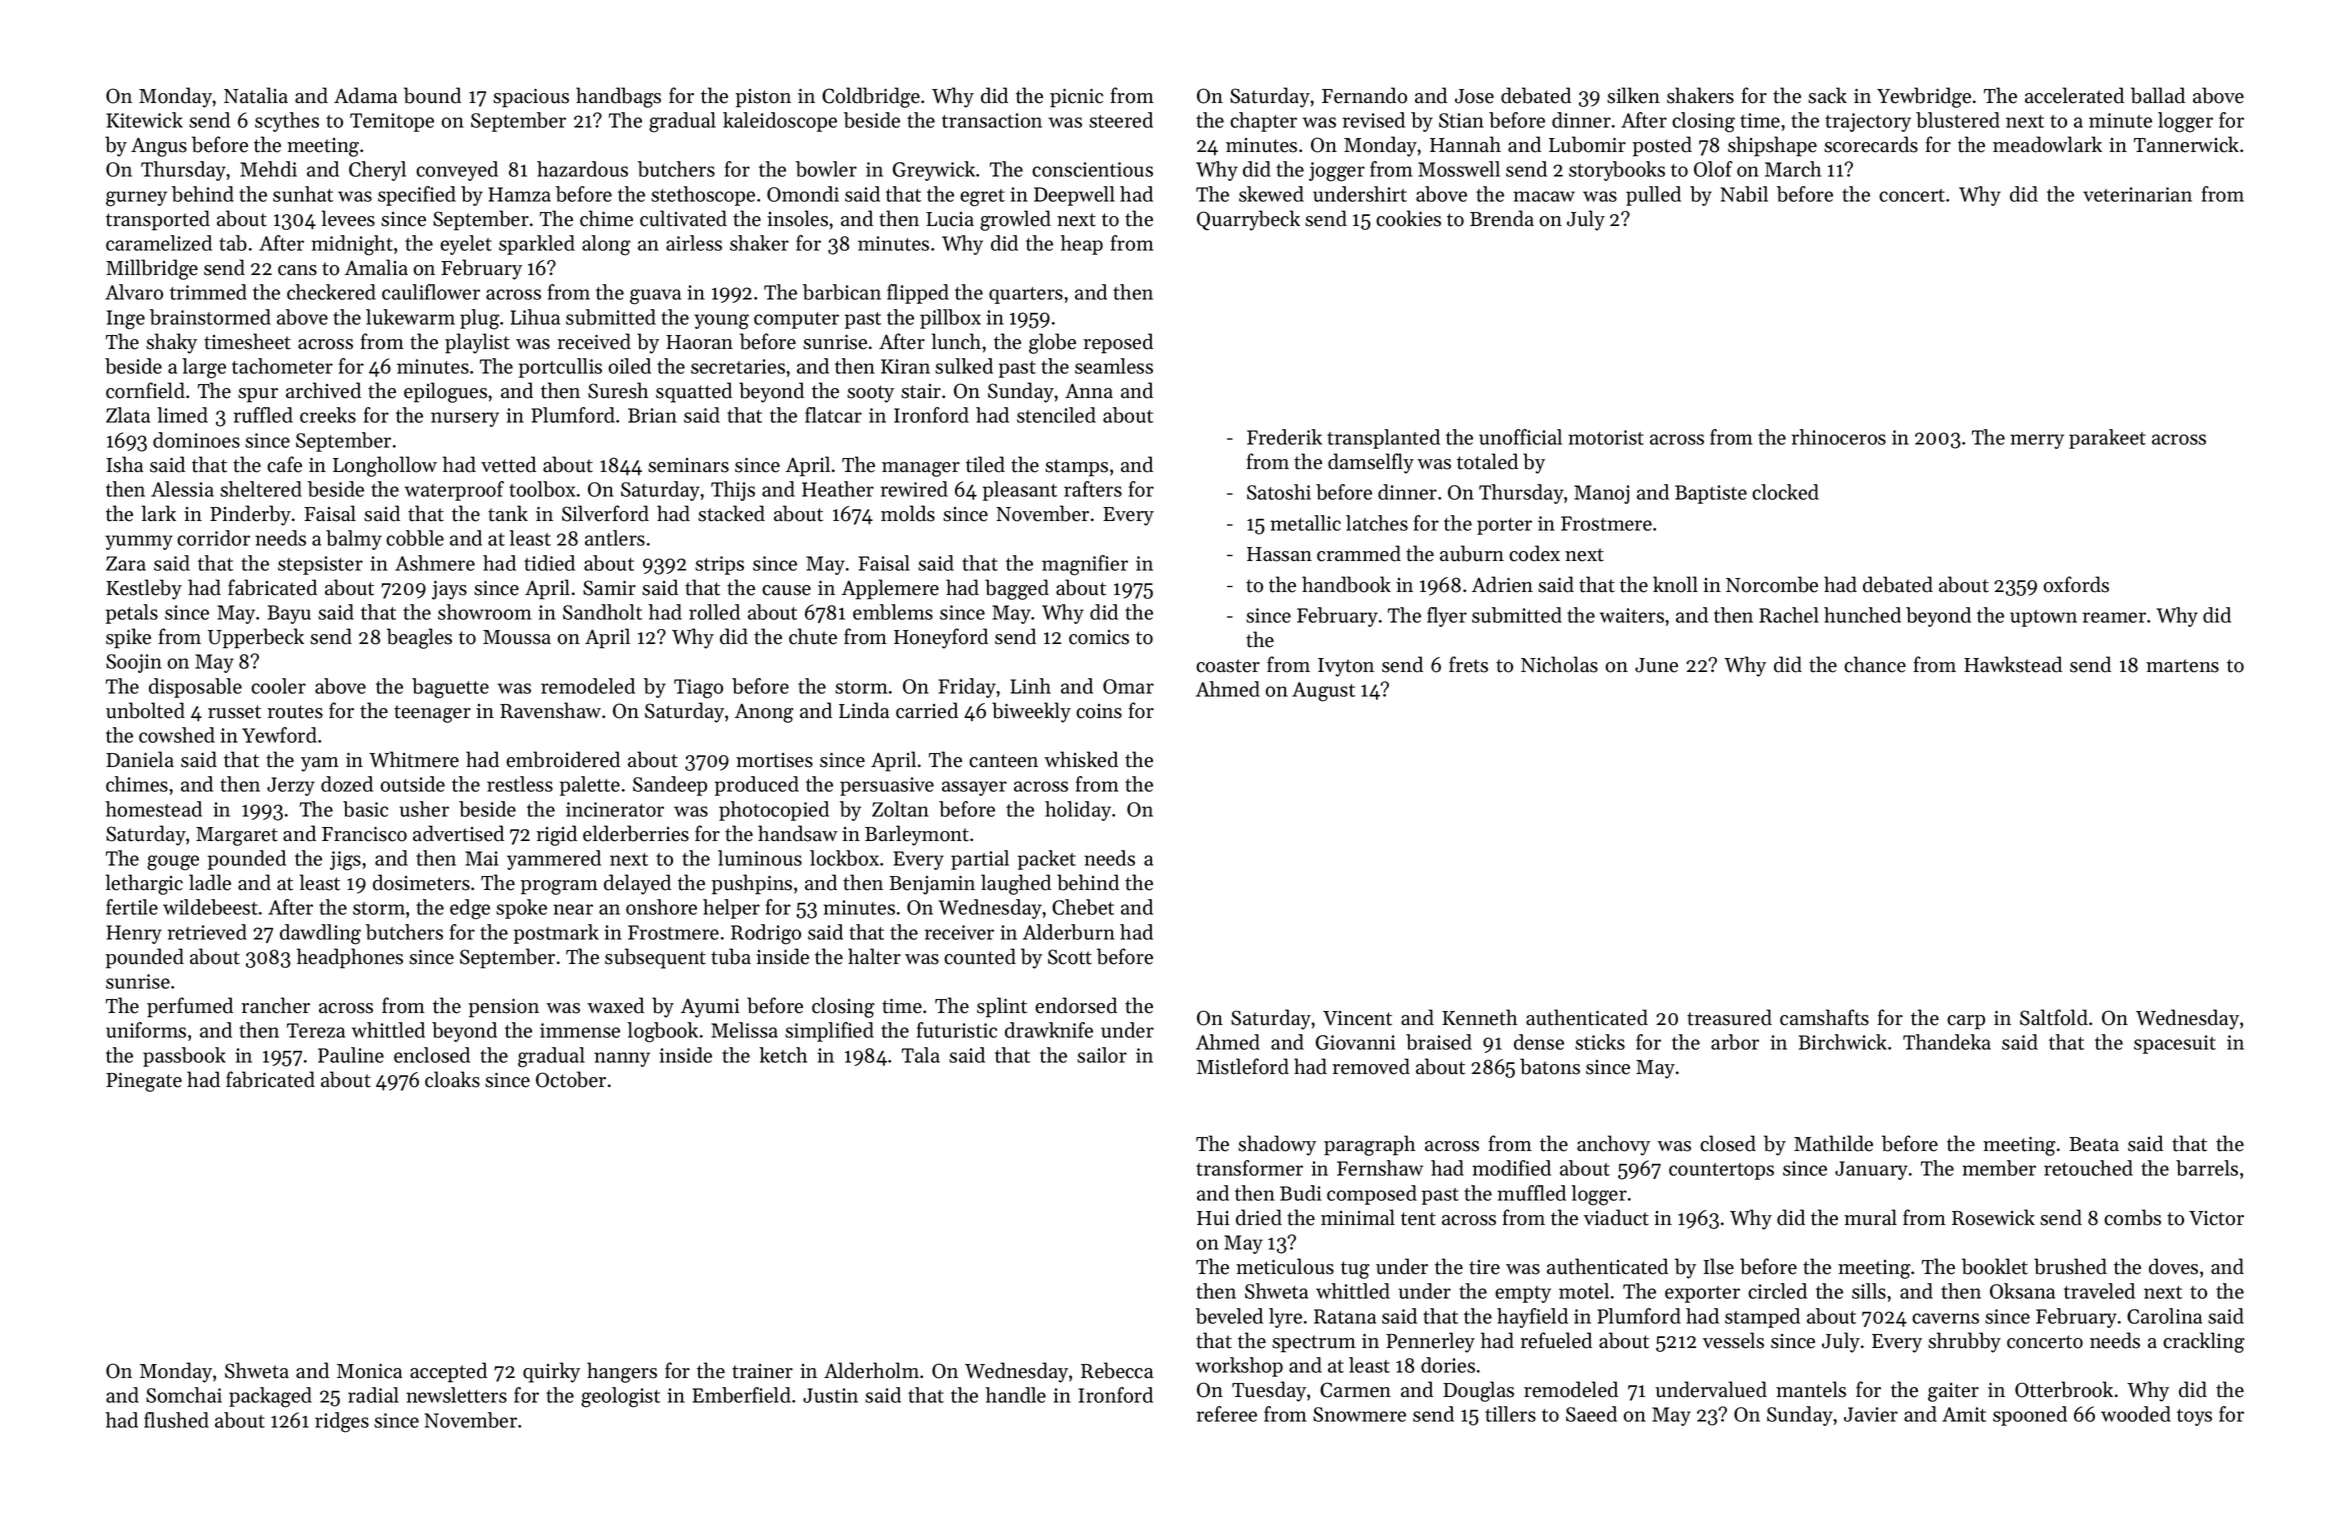 This screenshot has height=1521, width=2350. What do you see at coordinates (517, 637) in the screenshot?
I see `Moussa` at bounding box center [517, 637].
